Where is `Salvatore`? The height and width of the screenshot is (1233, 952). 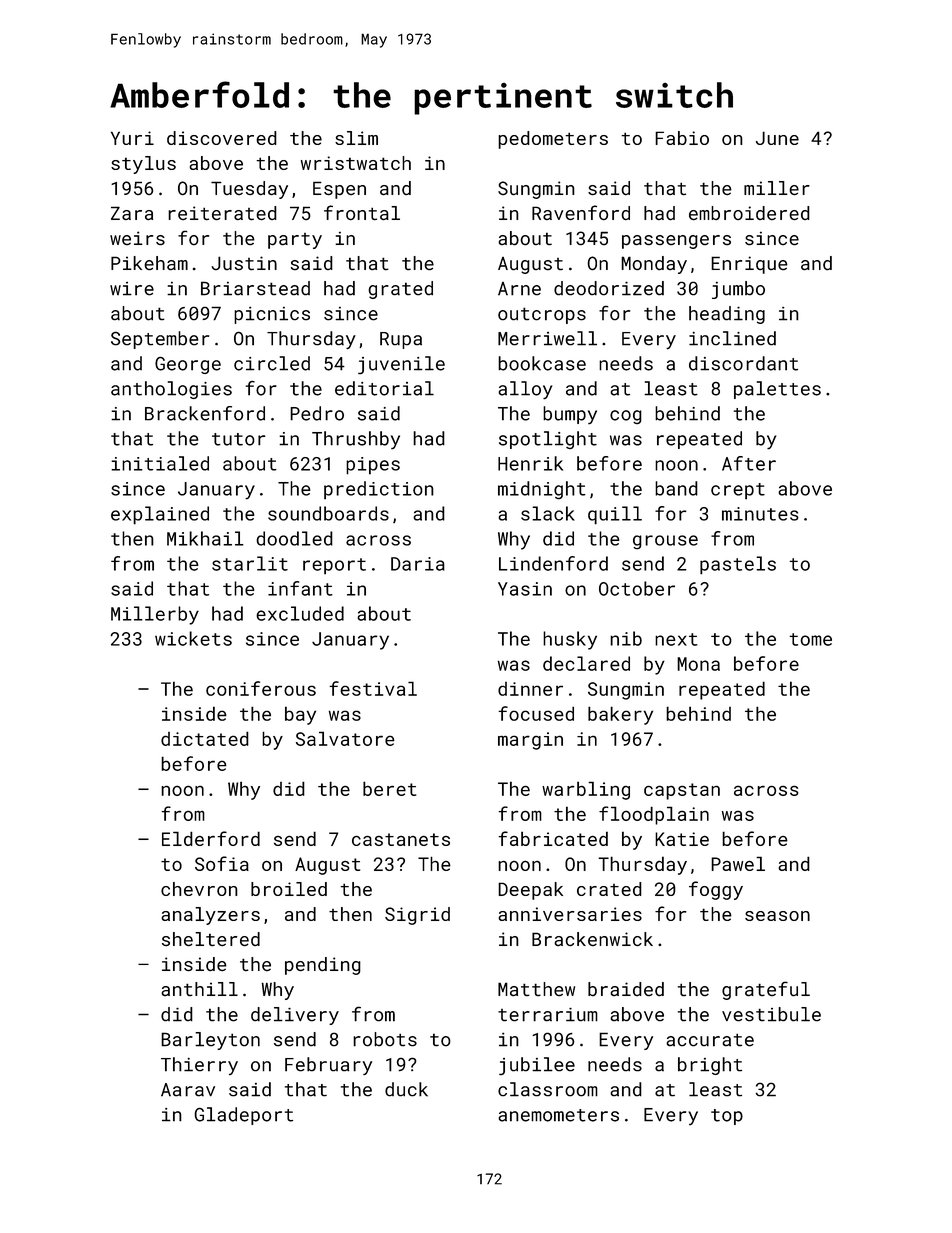 Salvatore is located at coordinates (345, 738).
